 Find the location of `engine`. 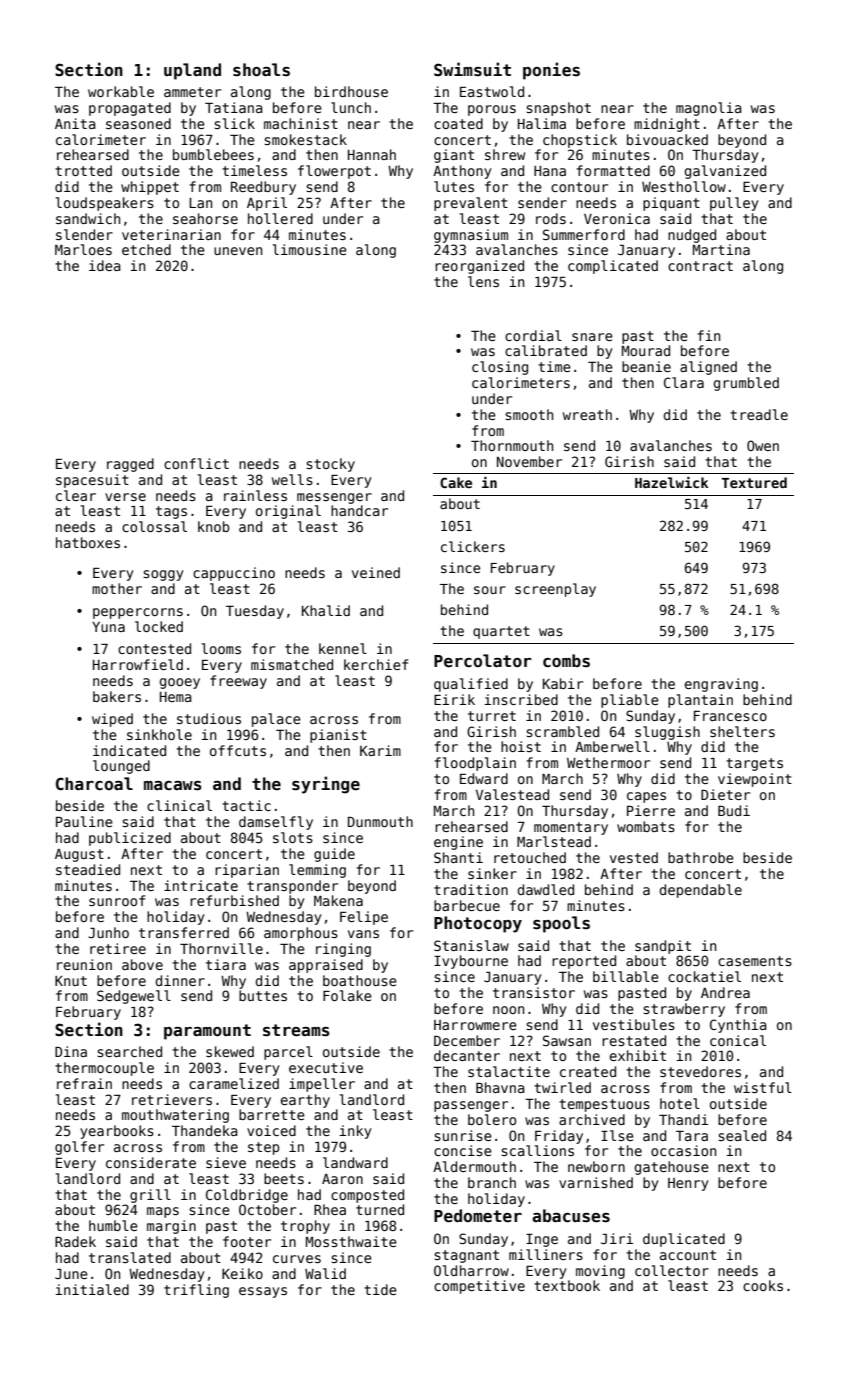

engine is located at coordinates (458, 843).
